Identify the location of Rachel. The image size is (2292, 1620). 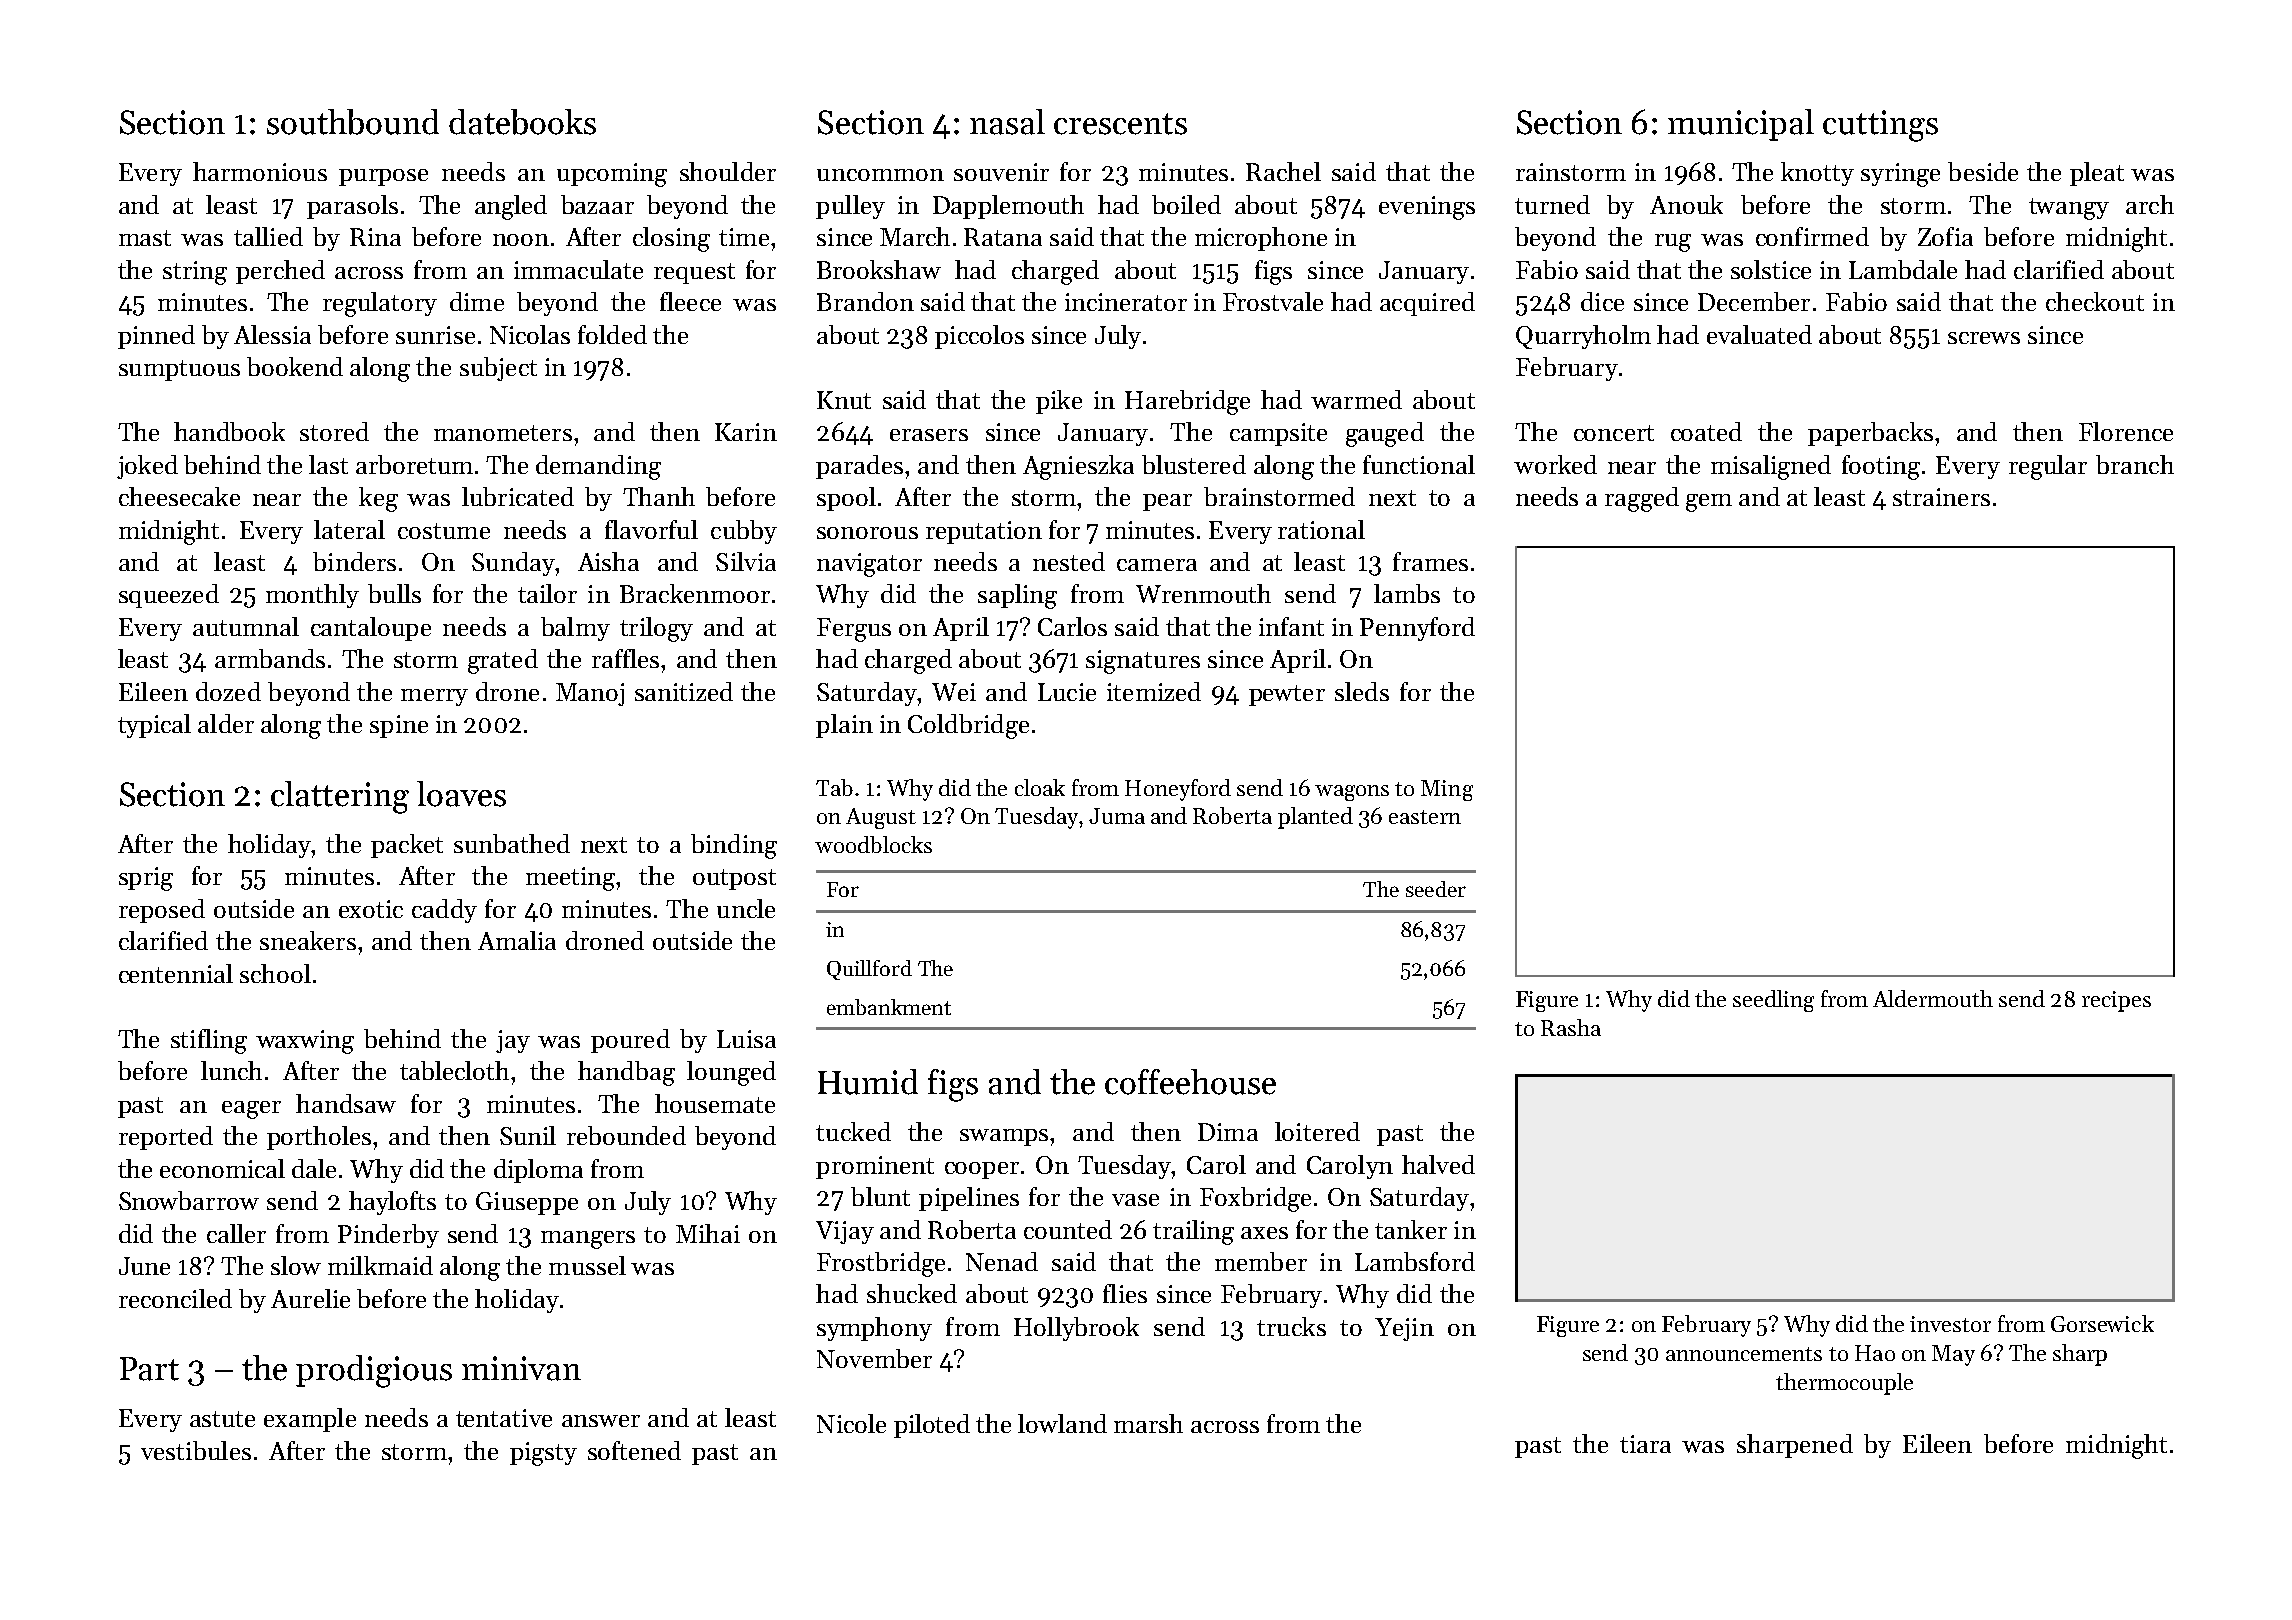
(1283, 171).
